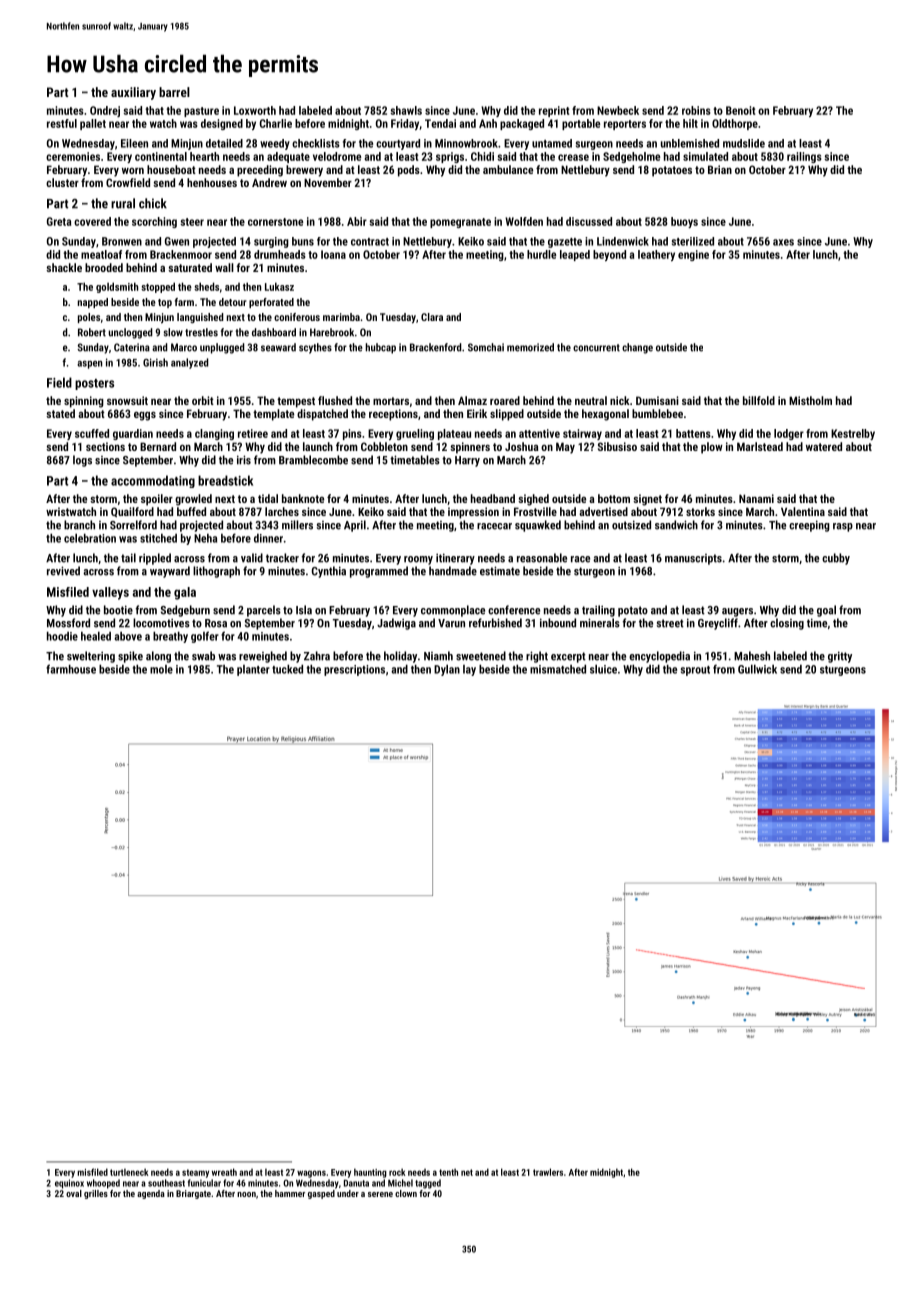 The image size is (924, 1308). I want to click on Benoit, so click(740, 110).
